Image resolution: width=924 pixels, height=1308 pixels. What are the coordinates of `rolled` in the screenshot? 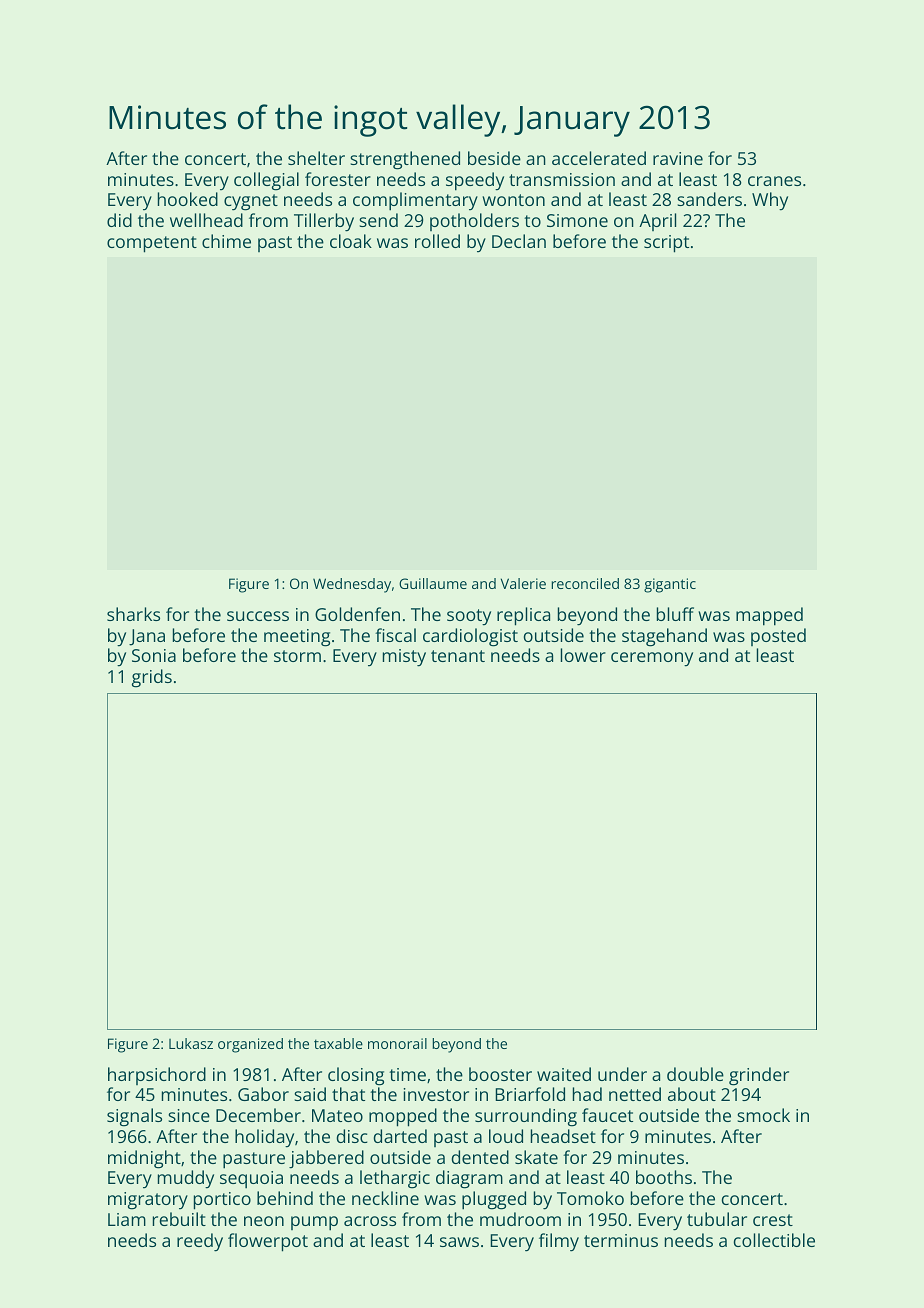 It's located at (437, 241).
